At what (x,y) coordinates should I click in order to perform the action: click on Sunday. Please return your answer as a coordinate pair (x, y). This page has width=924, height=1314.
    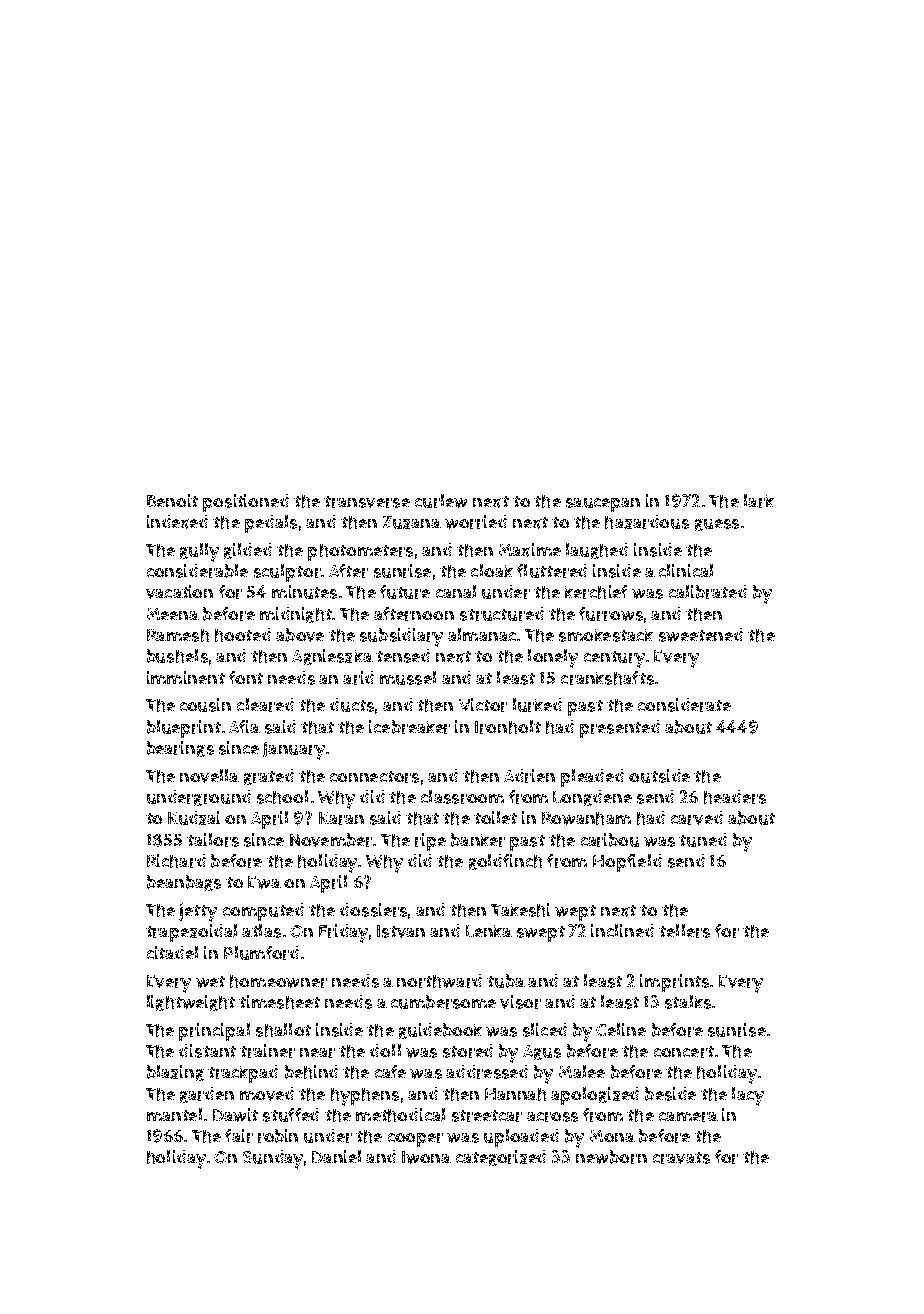
    Looking at the image, I should click on (273, 1159).
